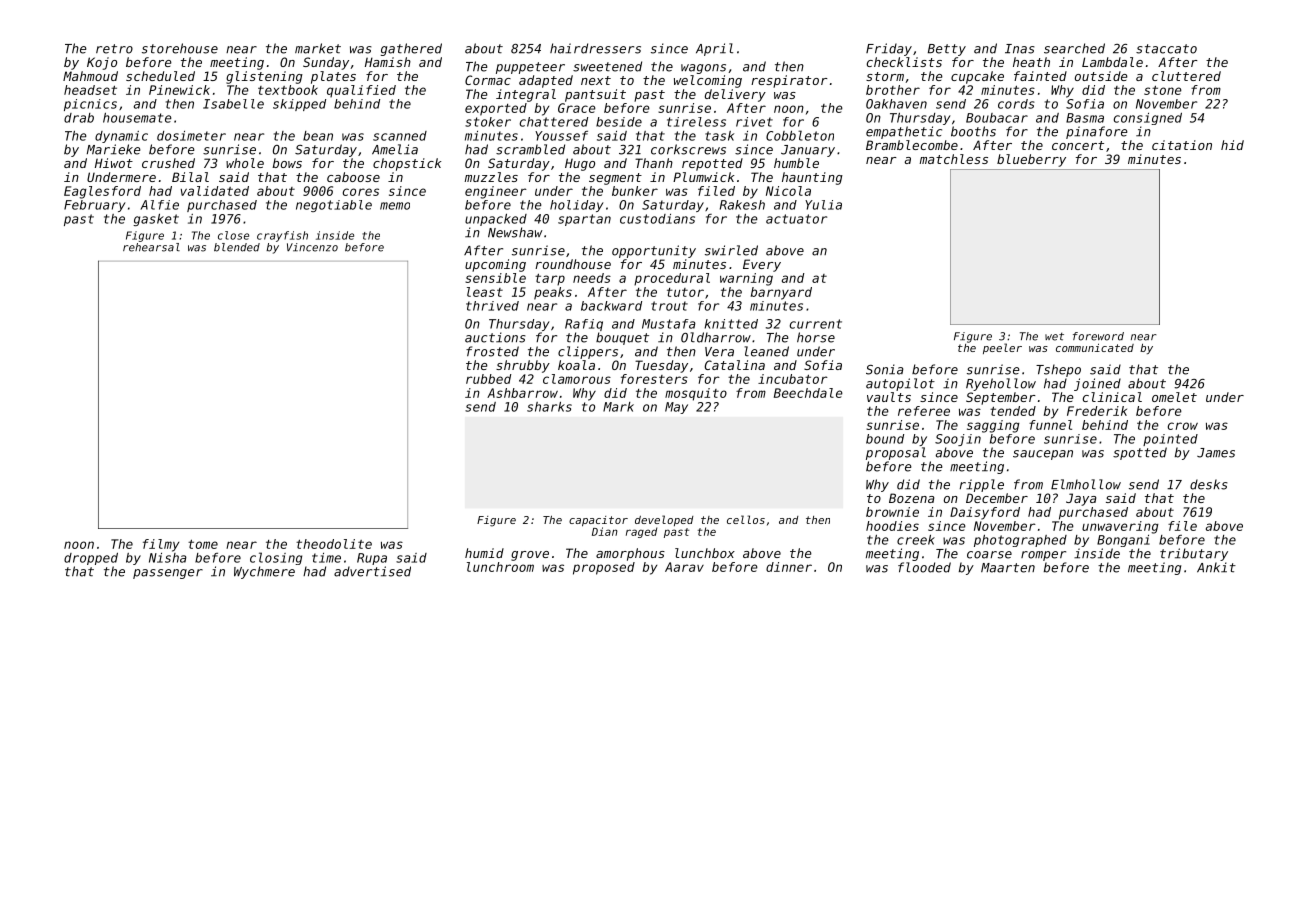 The image size is (1308, 924). What do you see at coordinates (982, 485) in the screenshot?
I see `ripple` at bounding box center [982, 485].
